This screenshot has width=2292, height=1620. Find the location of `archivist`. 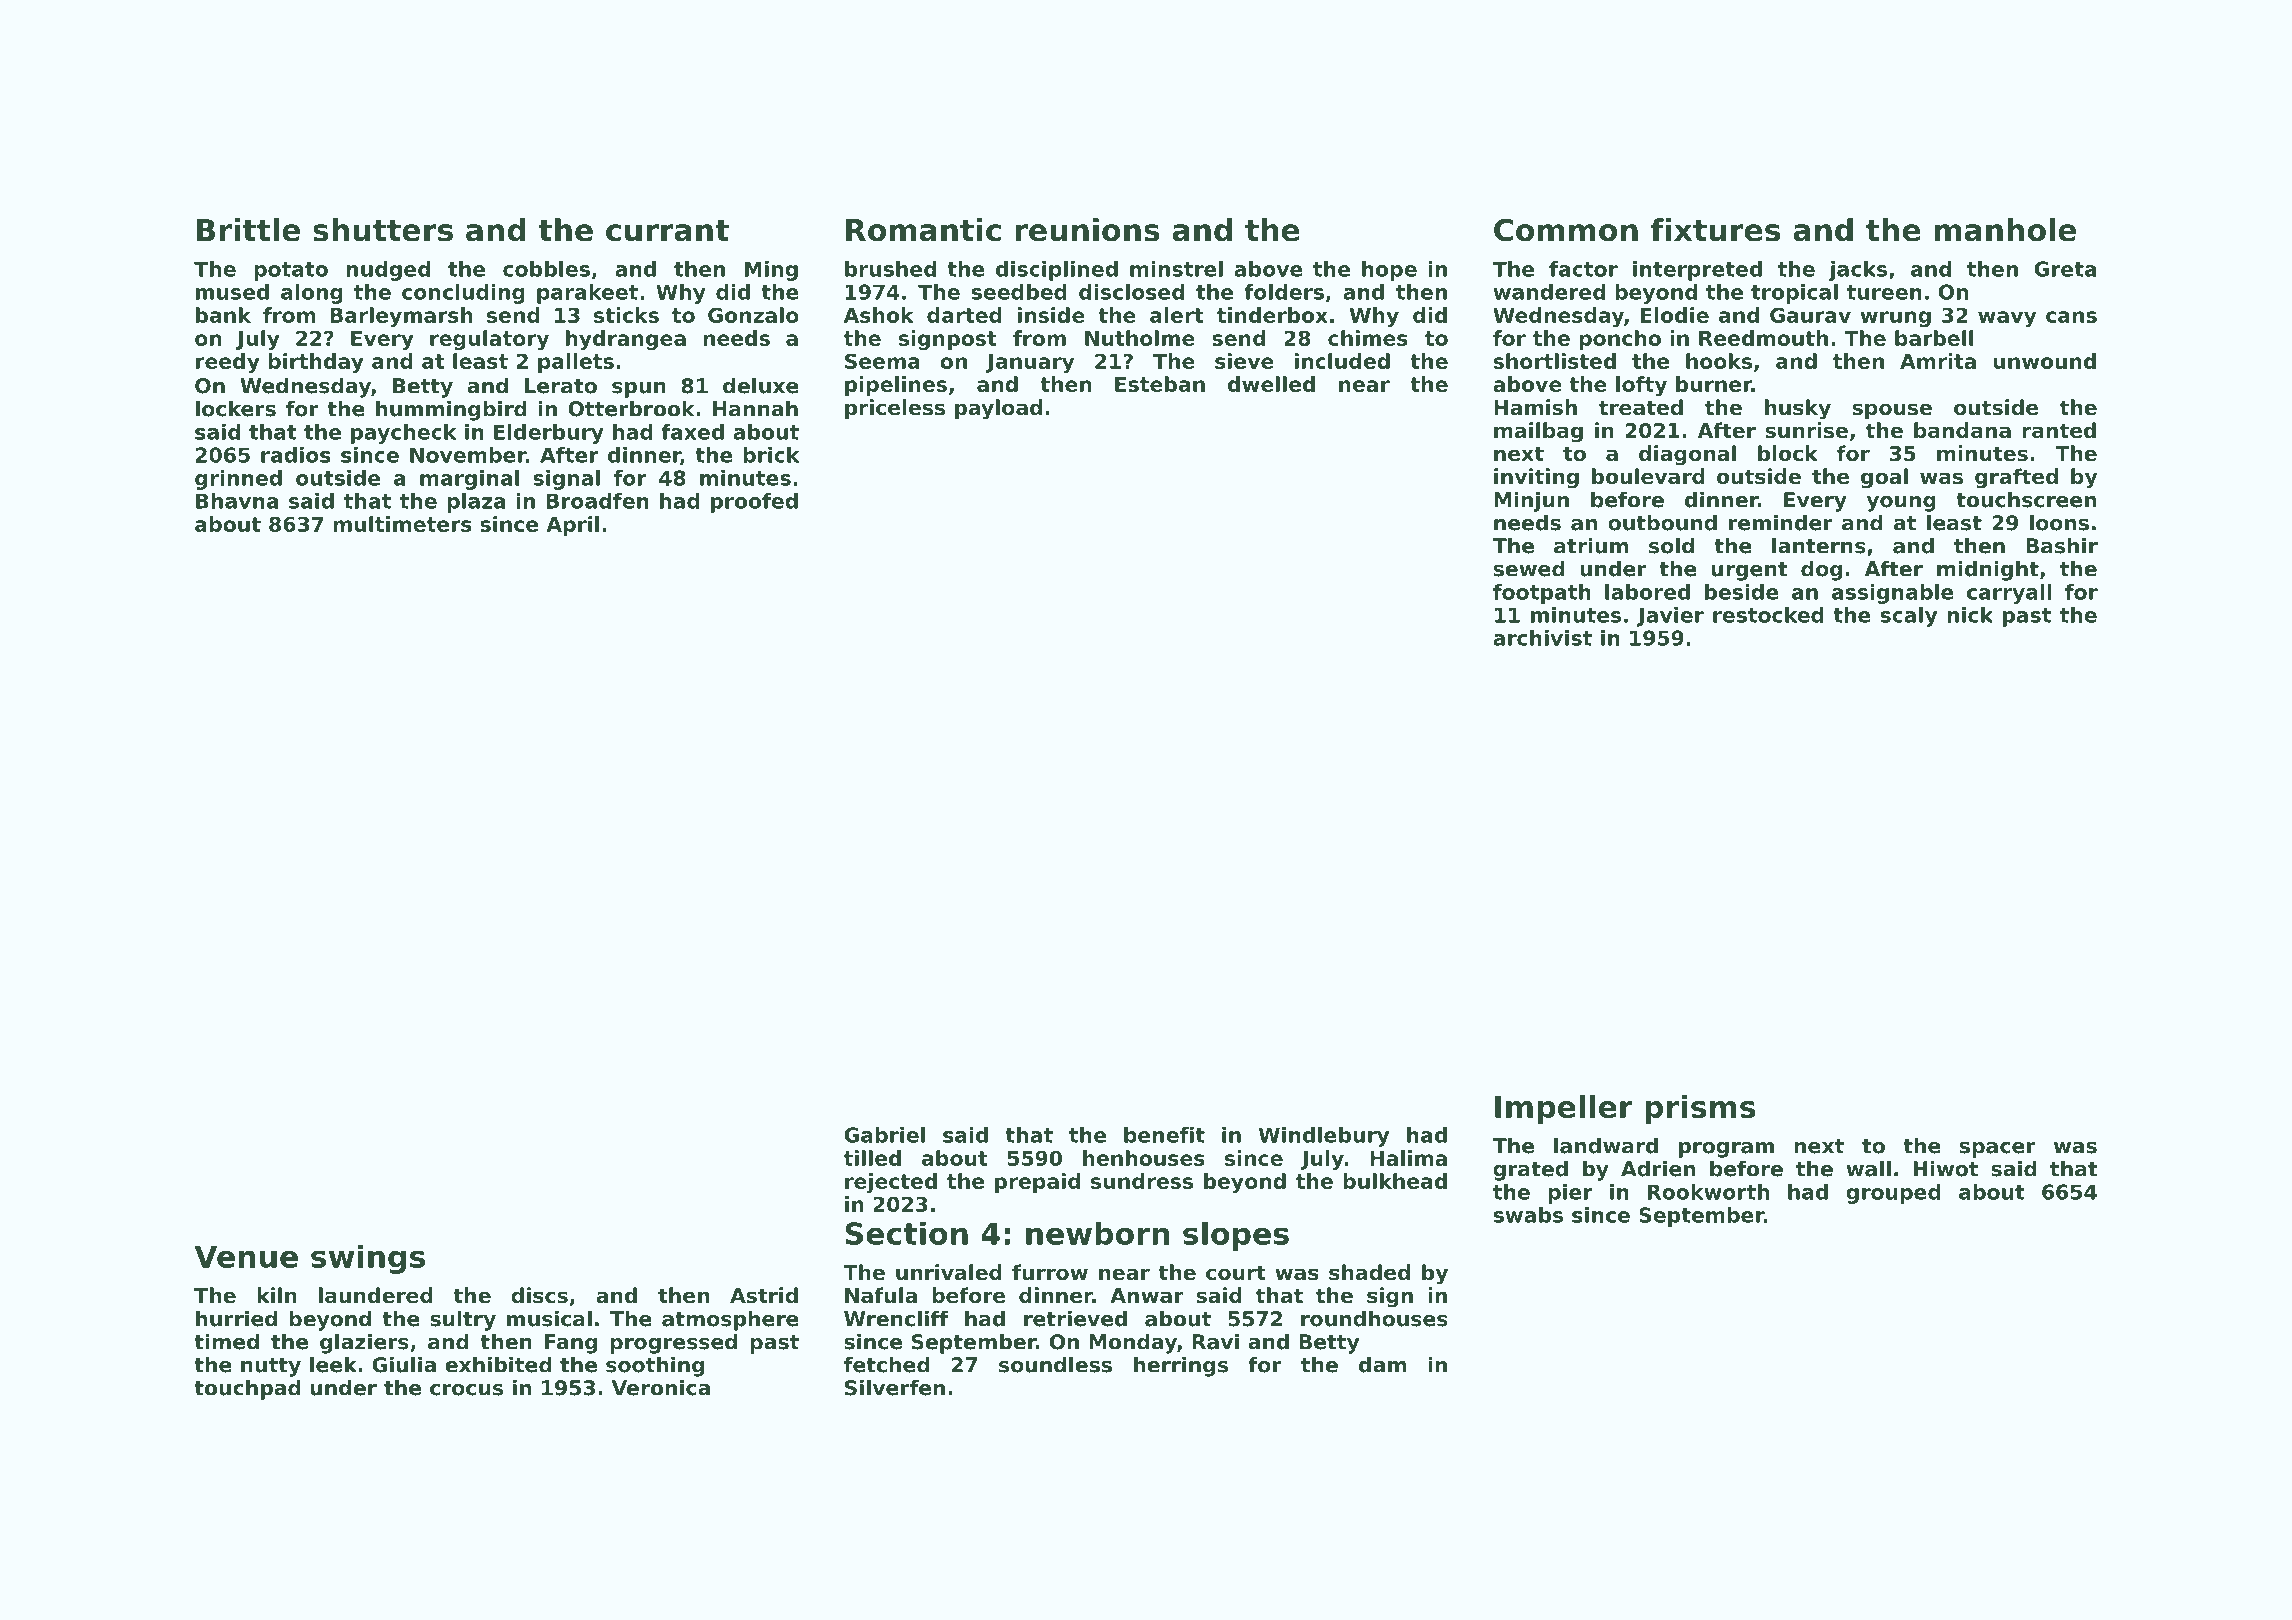

archivist is located at coordinates (1542, 638).
